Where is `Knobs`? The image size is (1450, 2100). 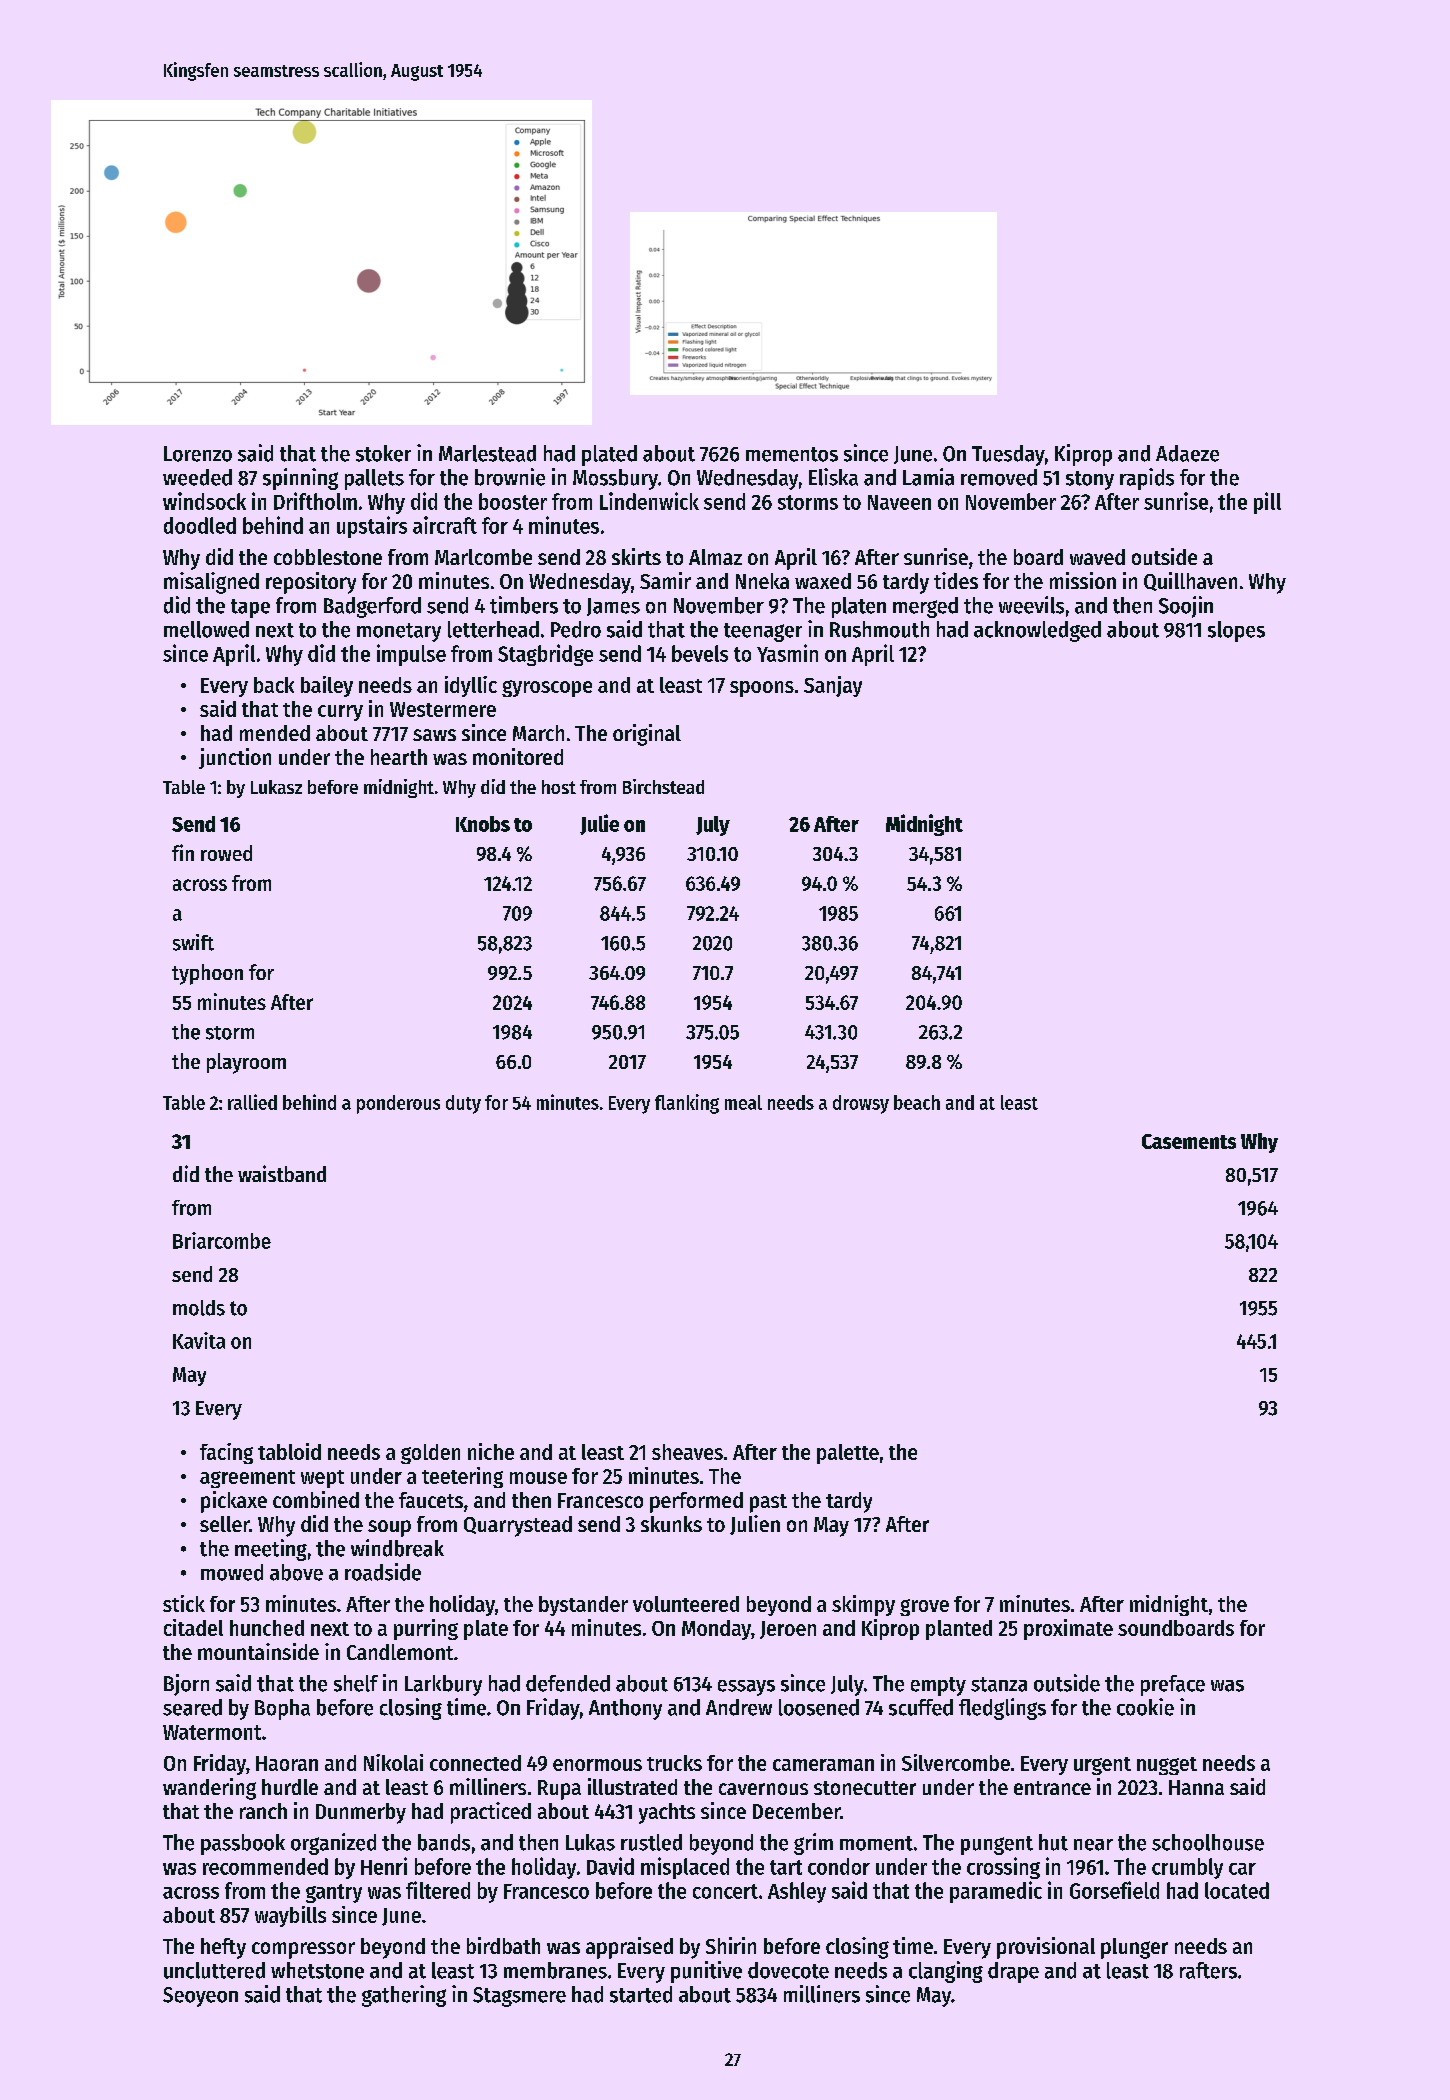
Knobs is located at coordinates (483, 824).
